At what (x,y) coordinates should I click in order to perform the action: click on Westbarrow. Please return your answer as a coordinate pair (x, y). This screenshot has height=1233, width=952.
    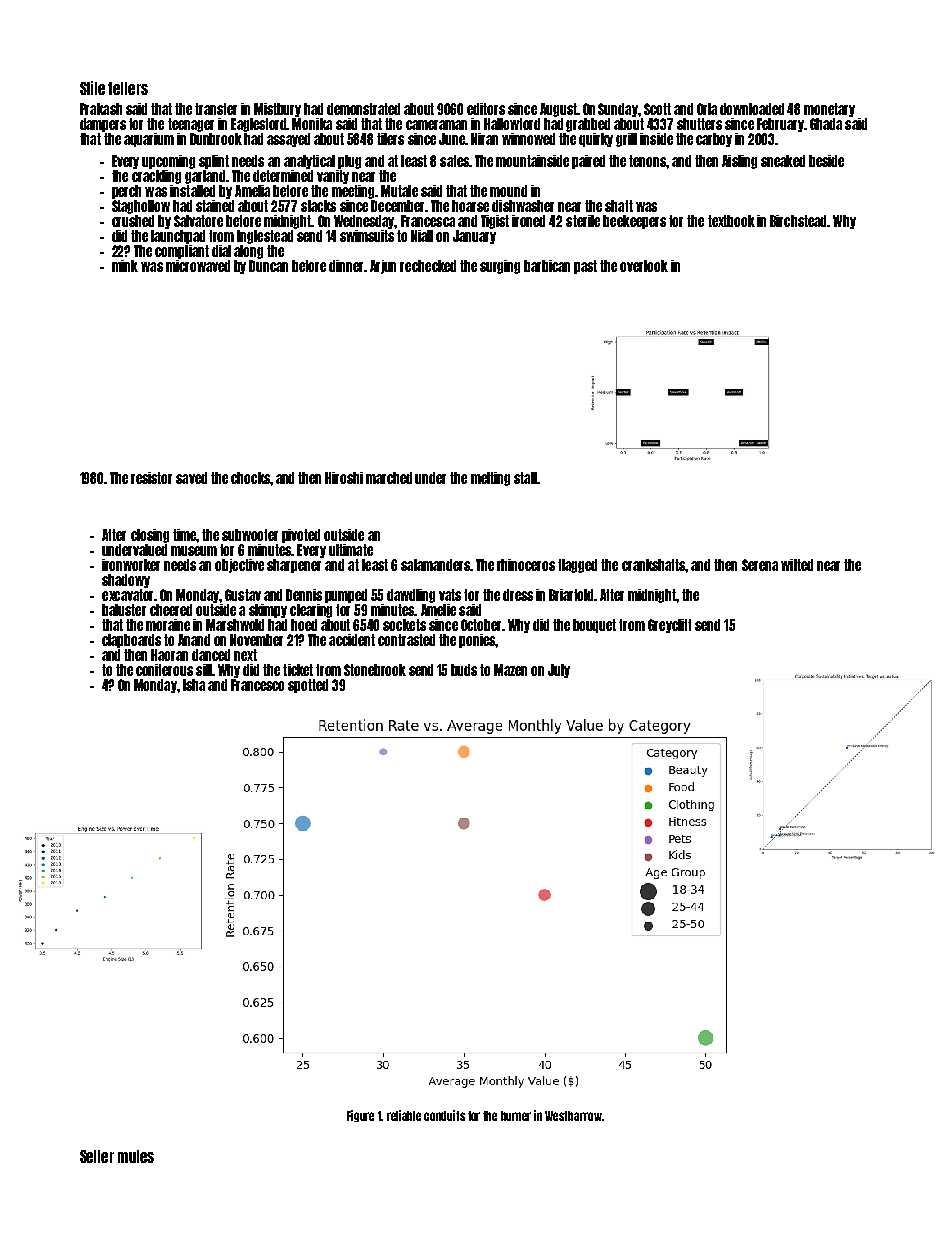
    Looking at the image, I should click on (573, 1116).
